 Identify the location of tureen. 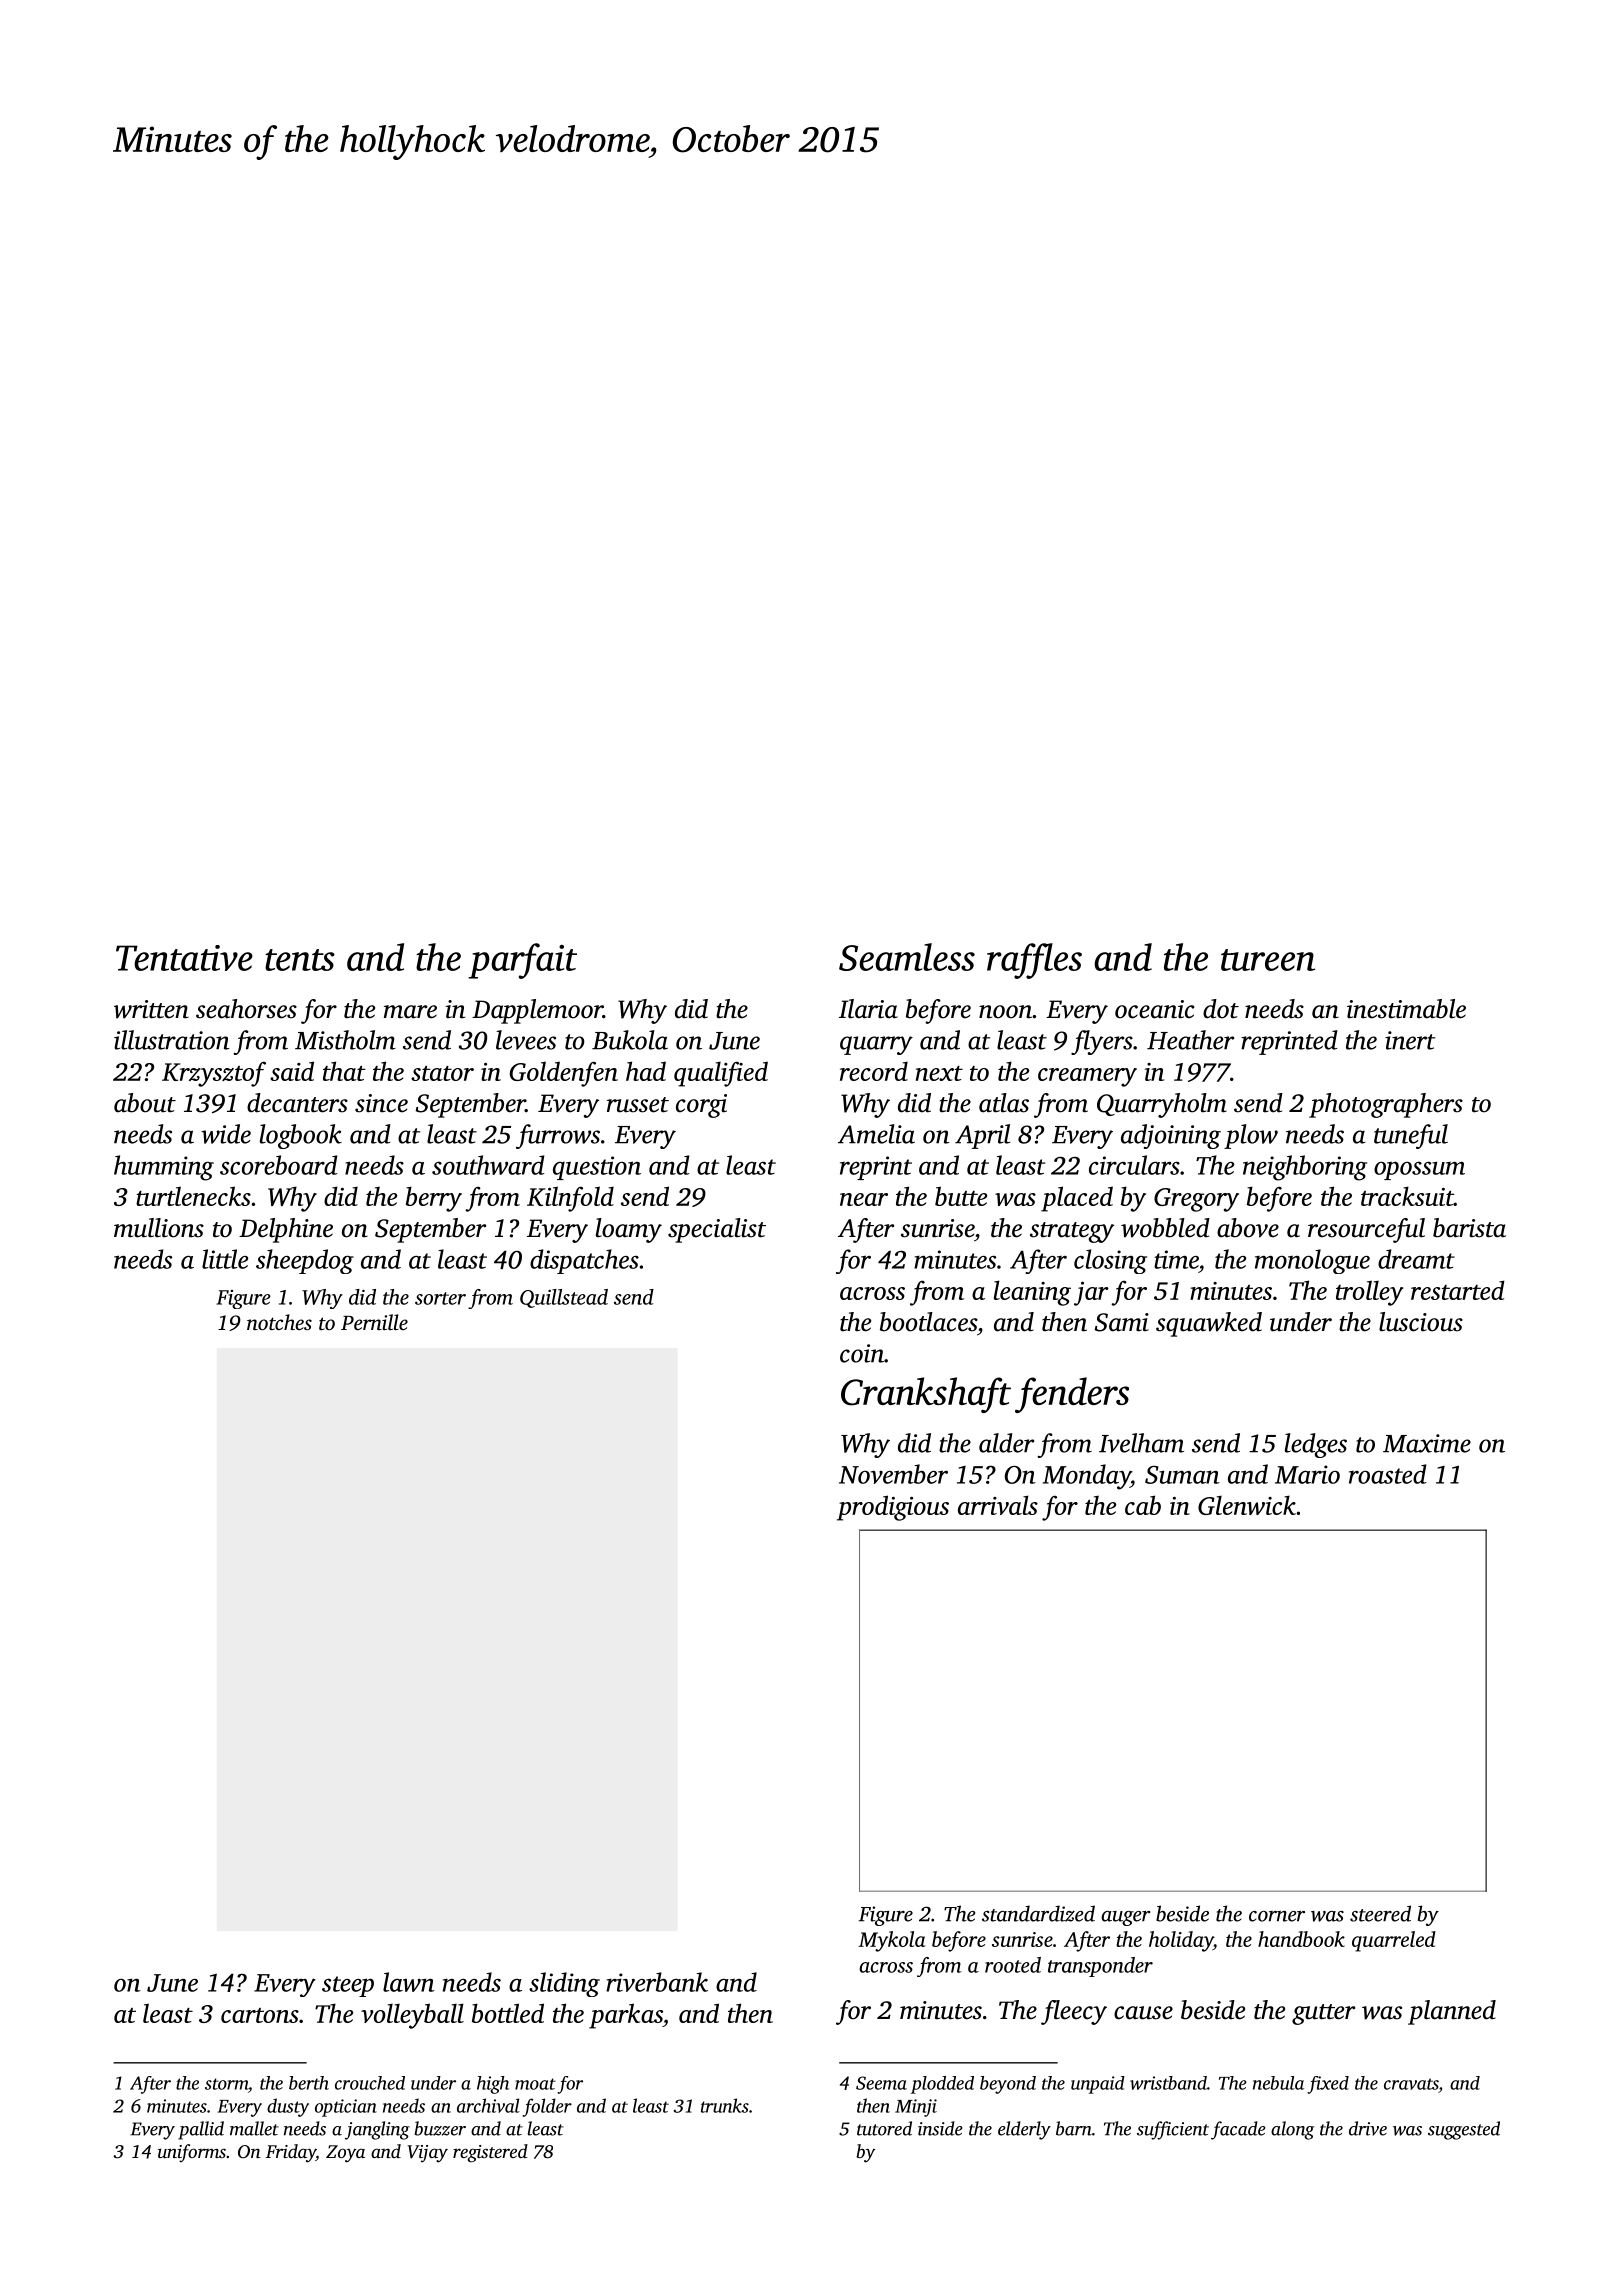
(1268, 960).
